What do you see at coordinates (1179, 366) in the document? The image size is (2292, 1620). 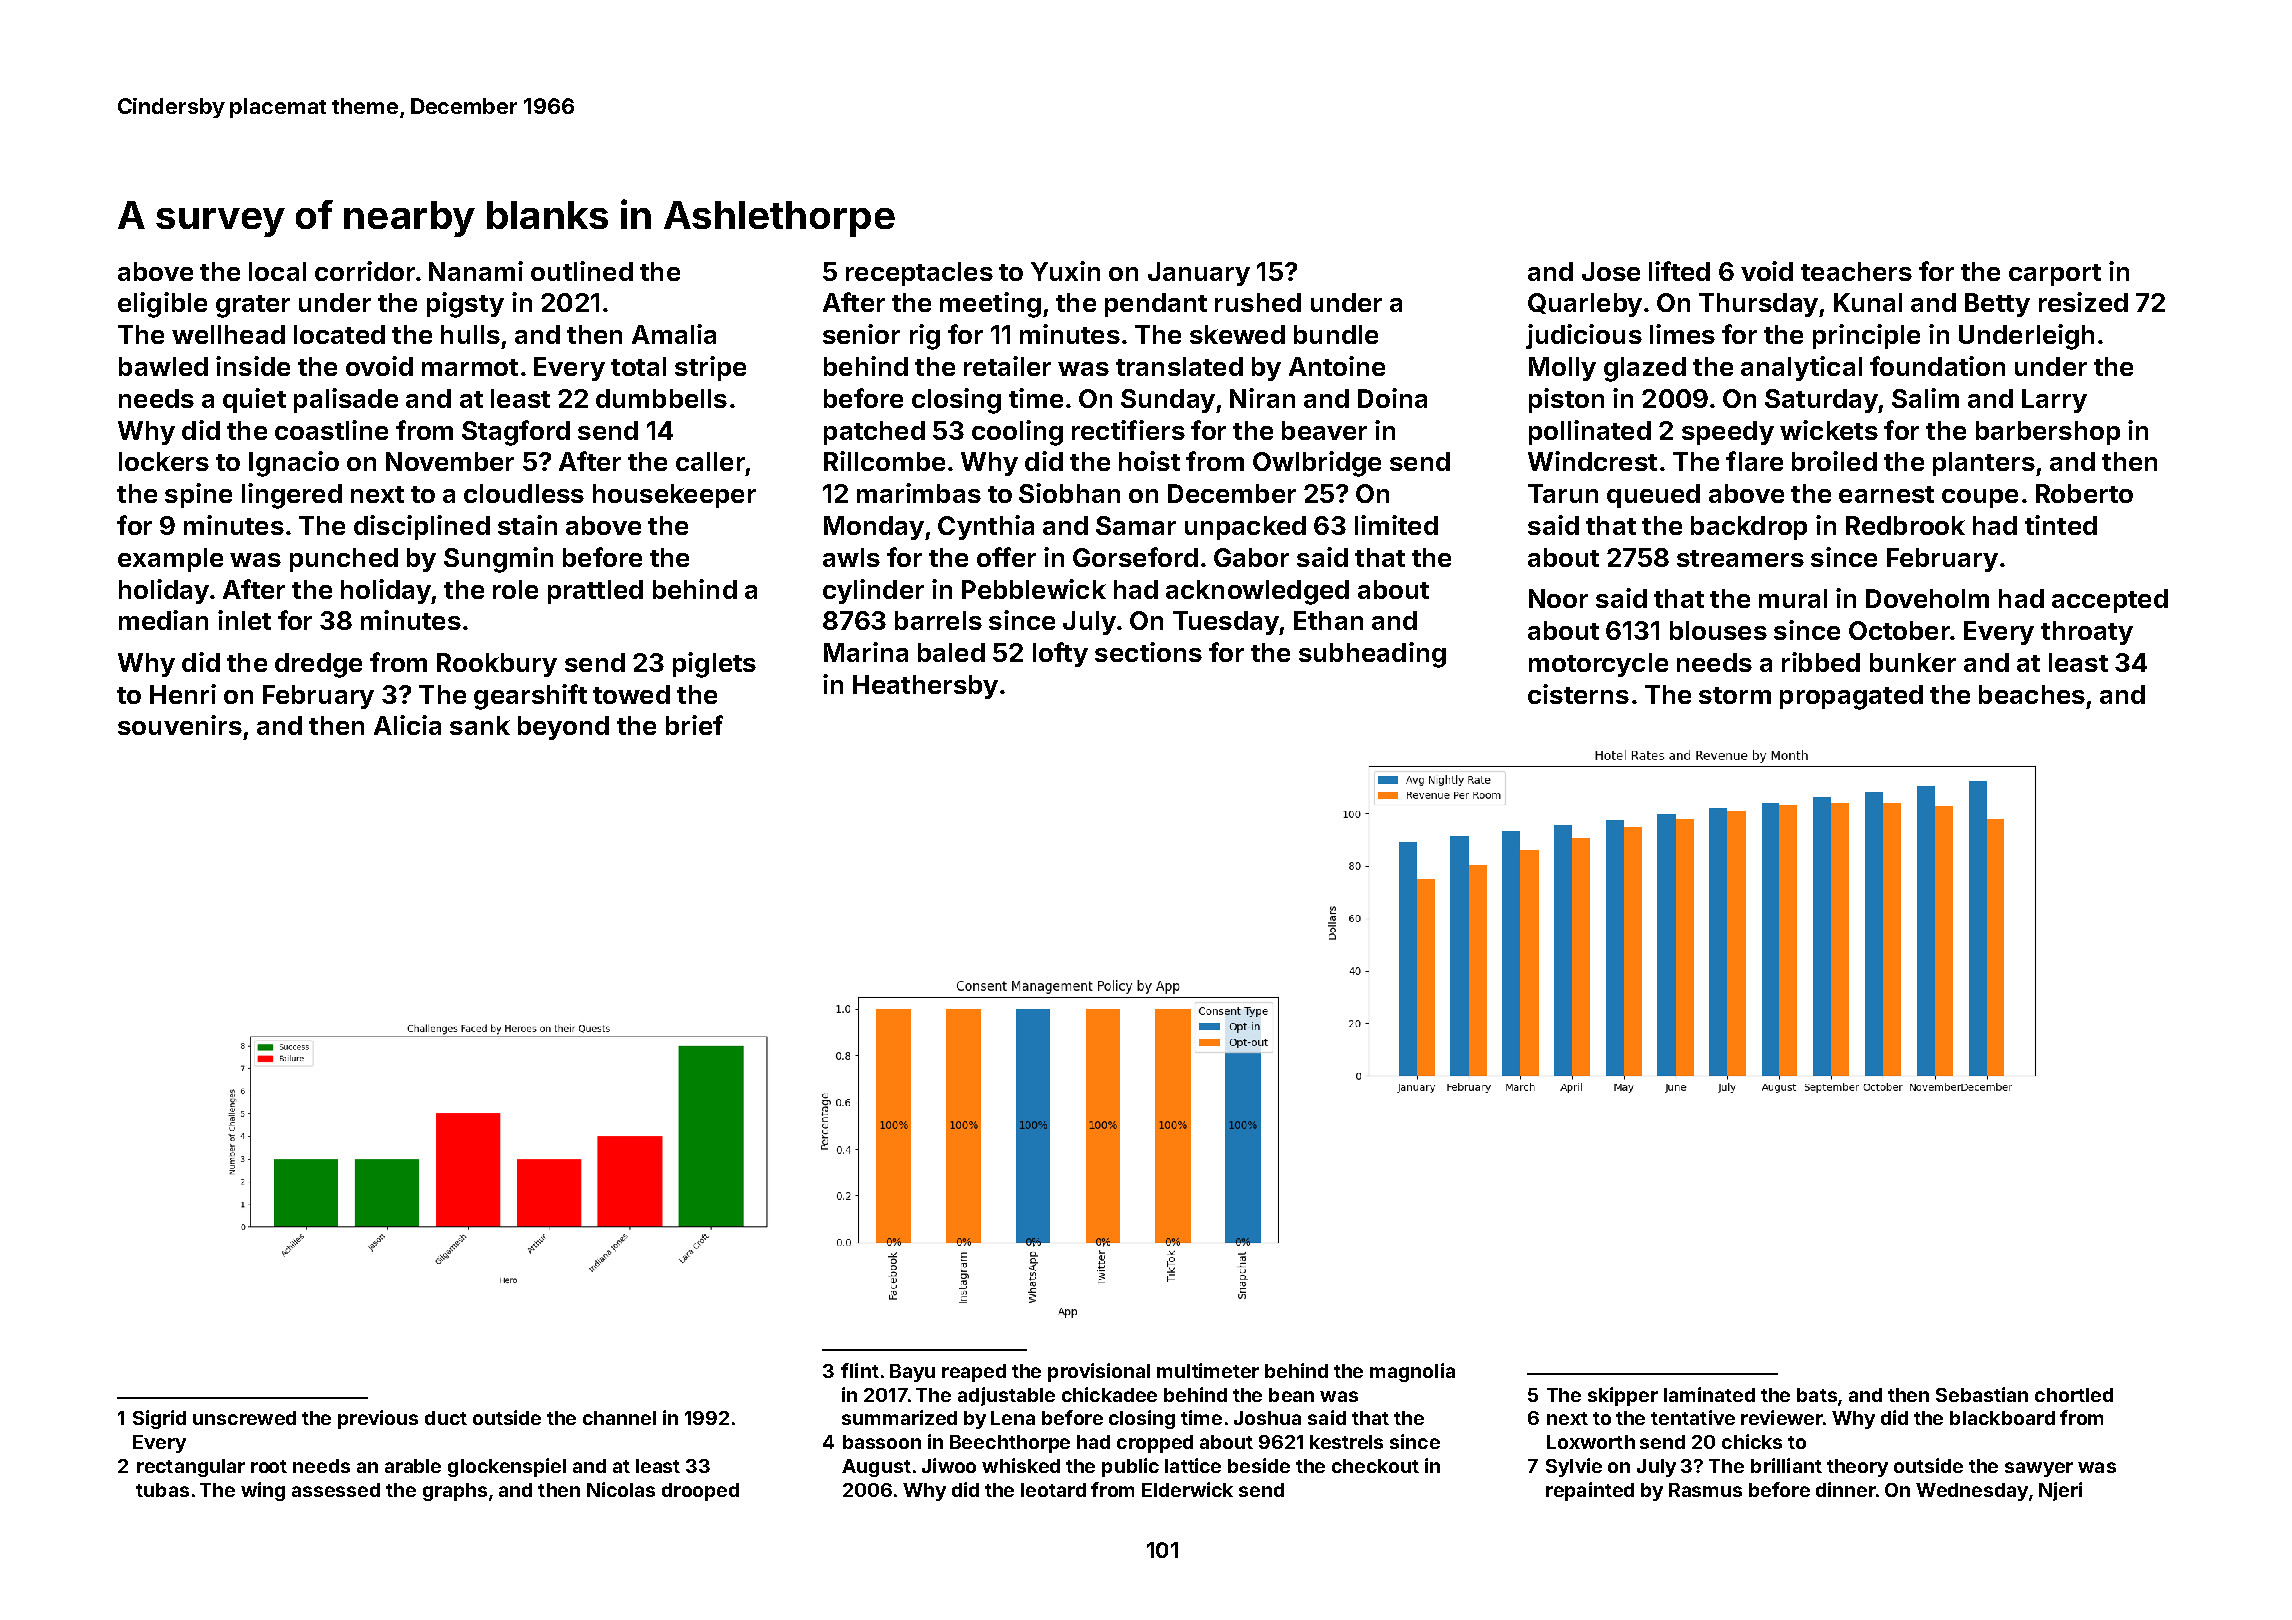 I see `translated` at bounding box center [1179, 366].
